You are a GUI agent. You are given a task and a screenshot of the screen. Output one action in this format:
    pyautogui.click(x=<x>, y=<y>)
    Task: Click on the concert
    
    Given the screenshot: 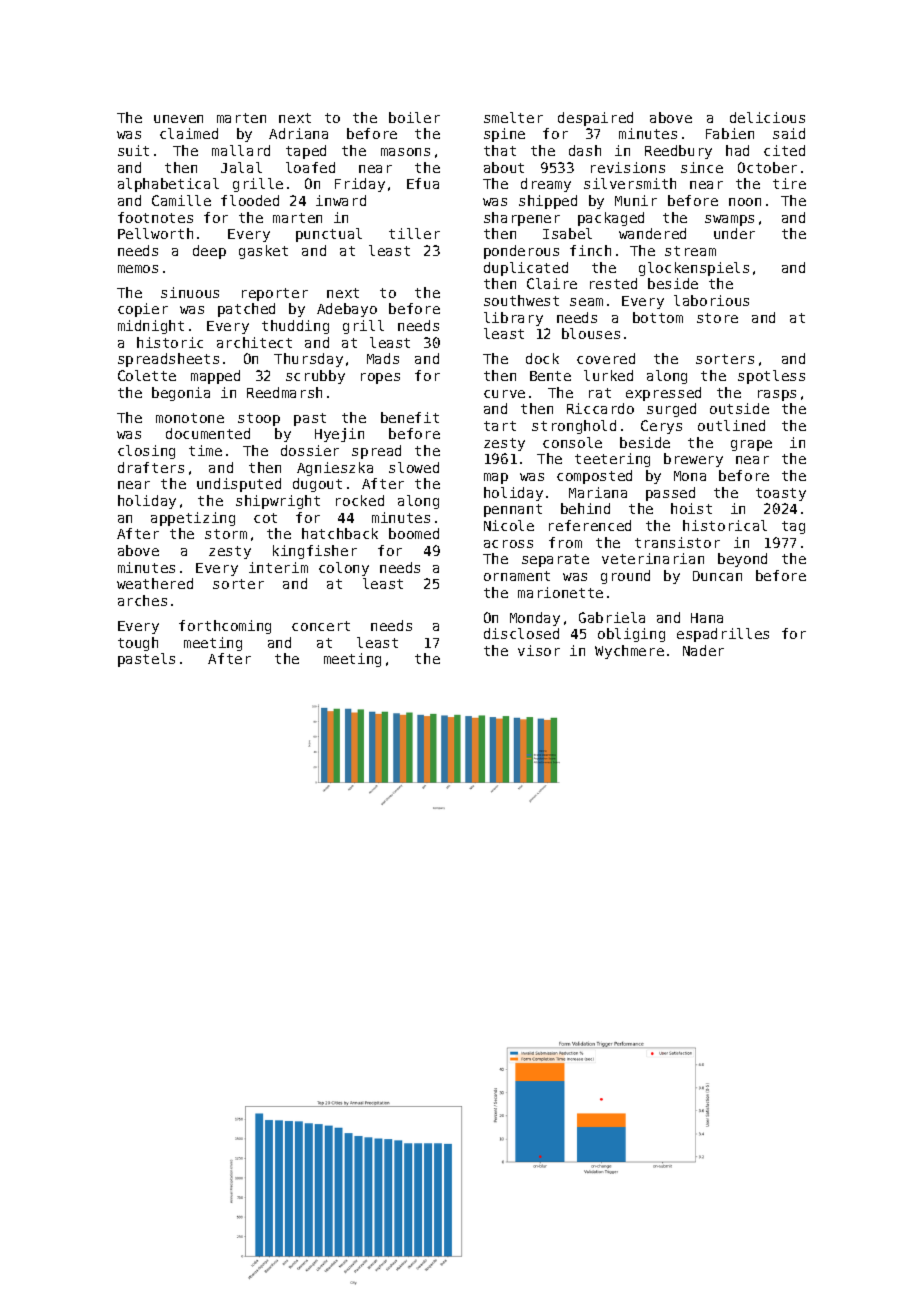 What is the action you would take?
    pyautogui.click(x=321, y=626)
